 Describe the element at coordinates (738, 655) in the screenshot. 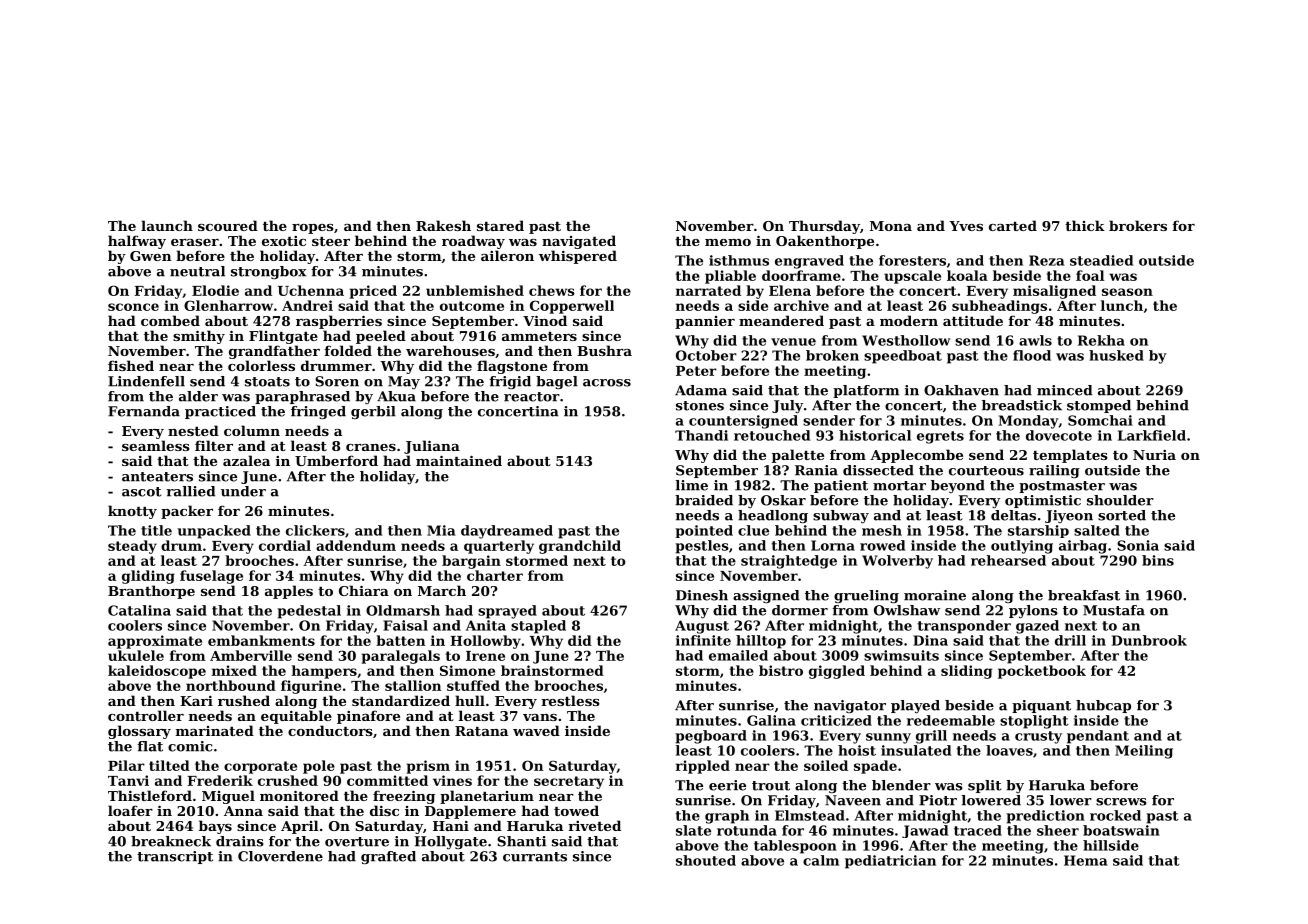

I see `emailed` at that location.
